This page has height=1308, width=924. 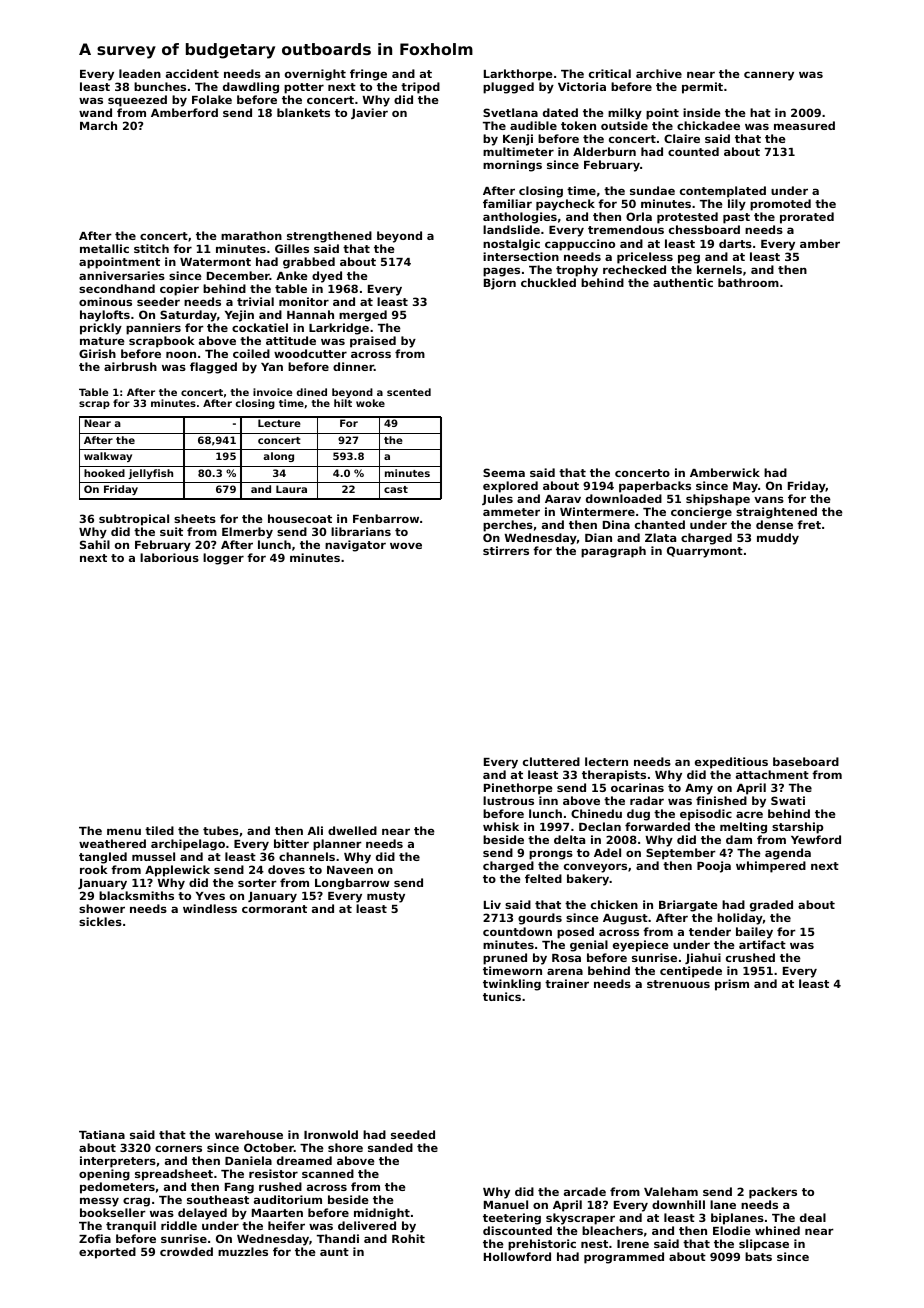 I want to click on cluttered, so click(x=551, y=761).
